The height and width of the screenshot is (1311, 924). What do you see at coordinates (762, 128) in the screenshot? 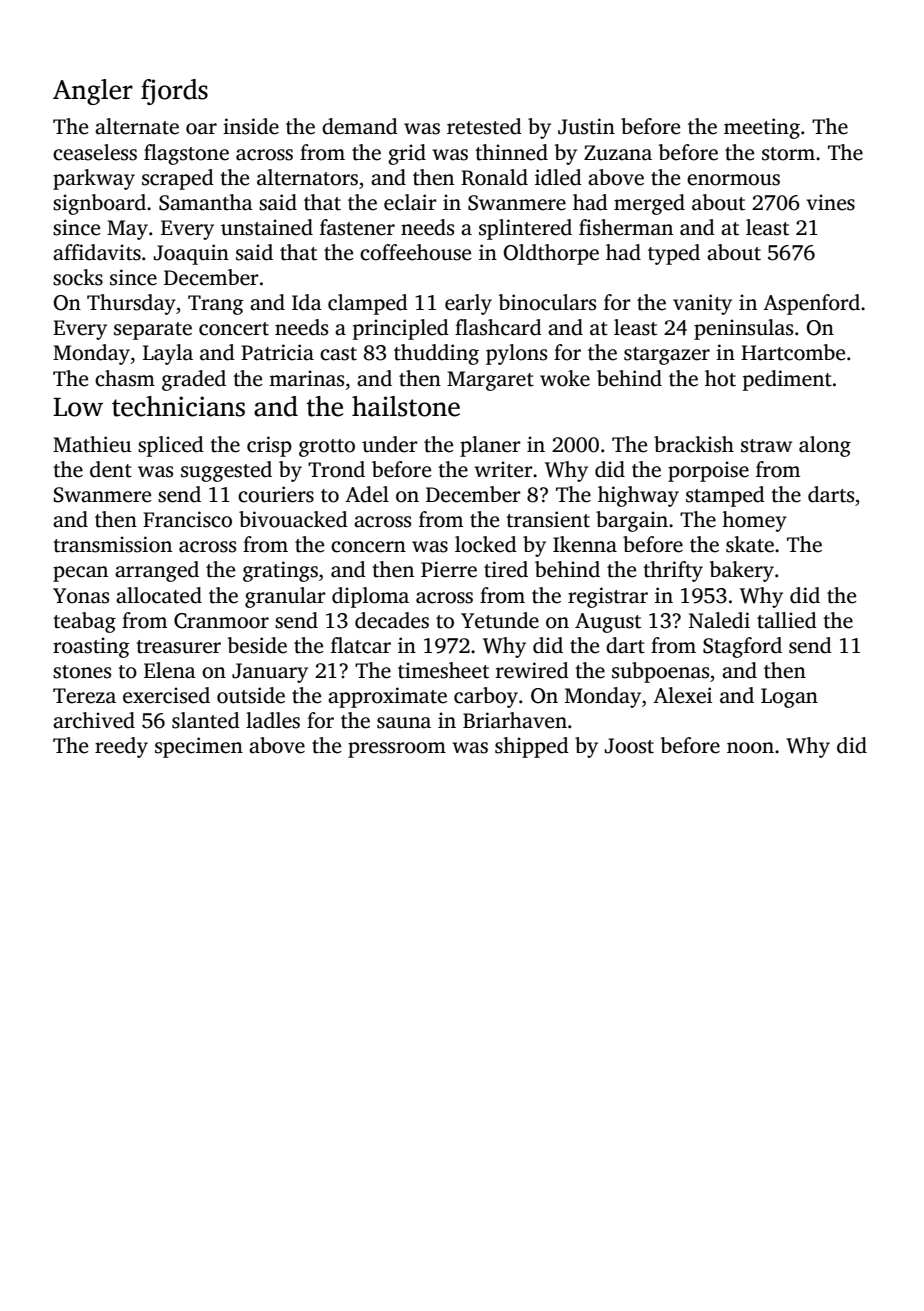
I see `meeting` at bounding box center [762, 128].
